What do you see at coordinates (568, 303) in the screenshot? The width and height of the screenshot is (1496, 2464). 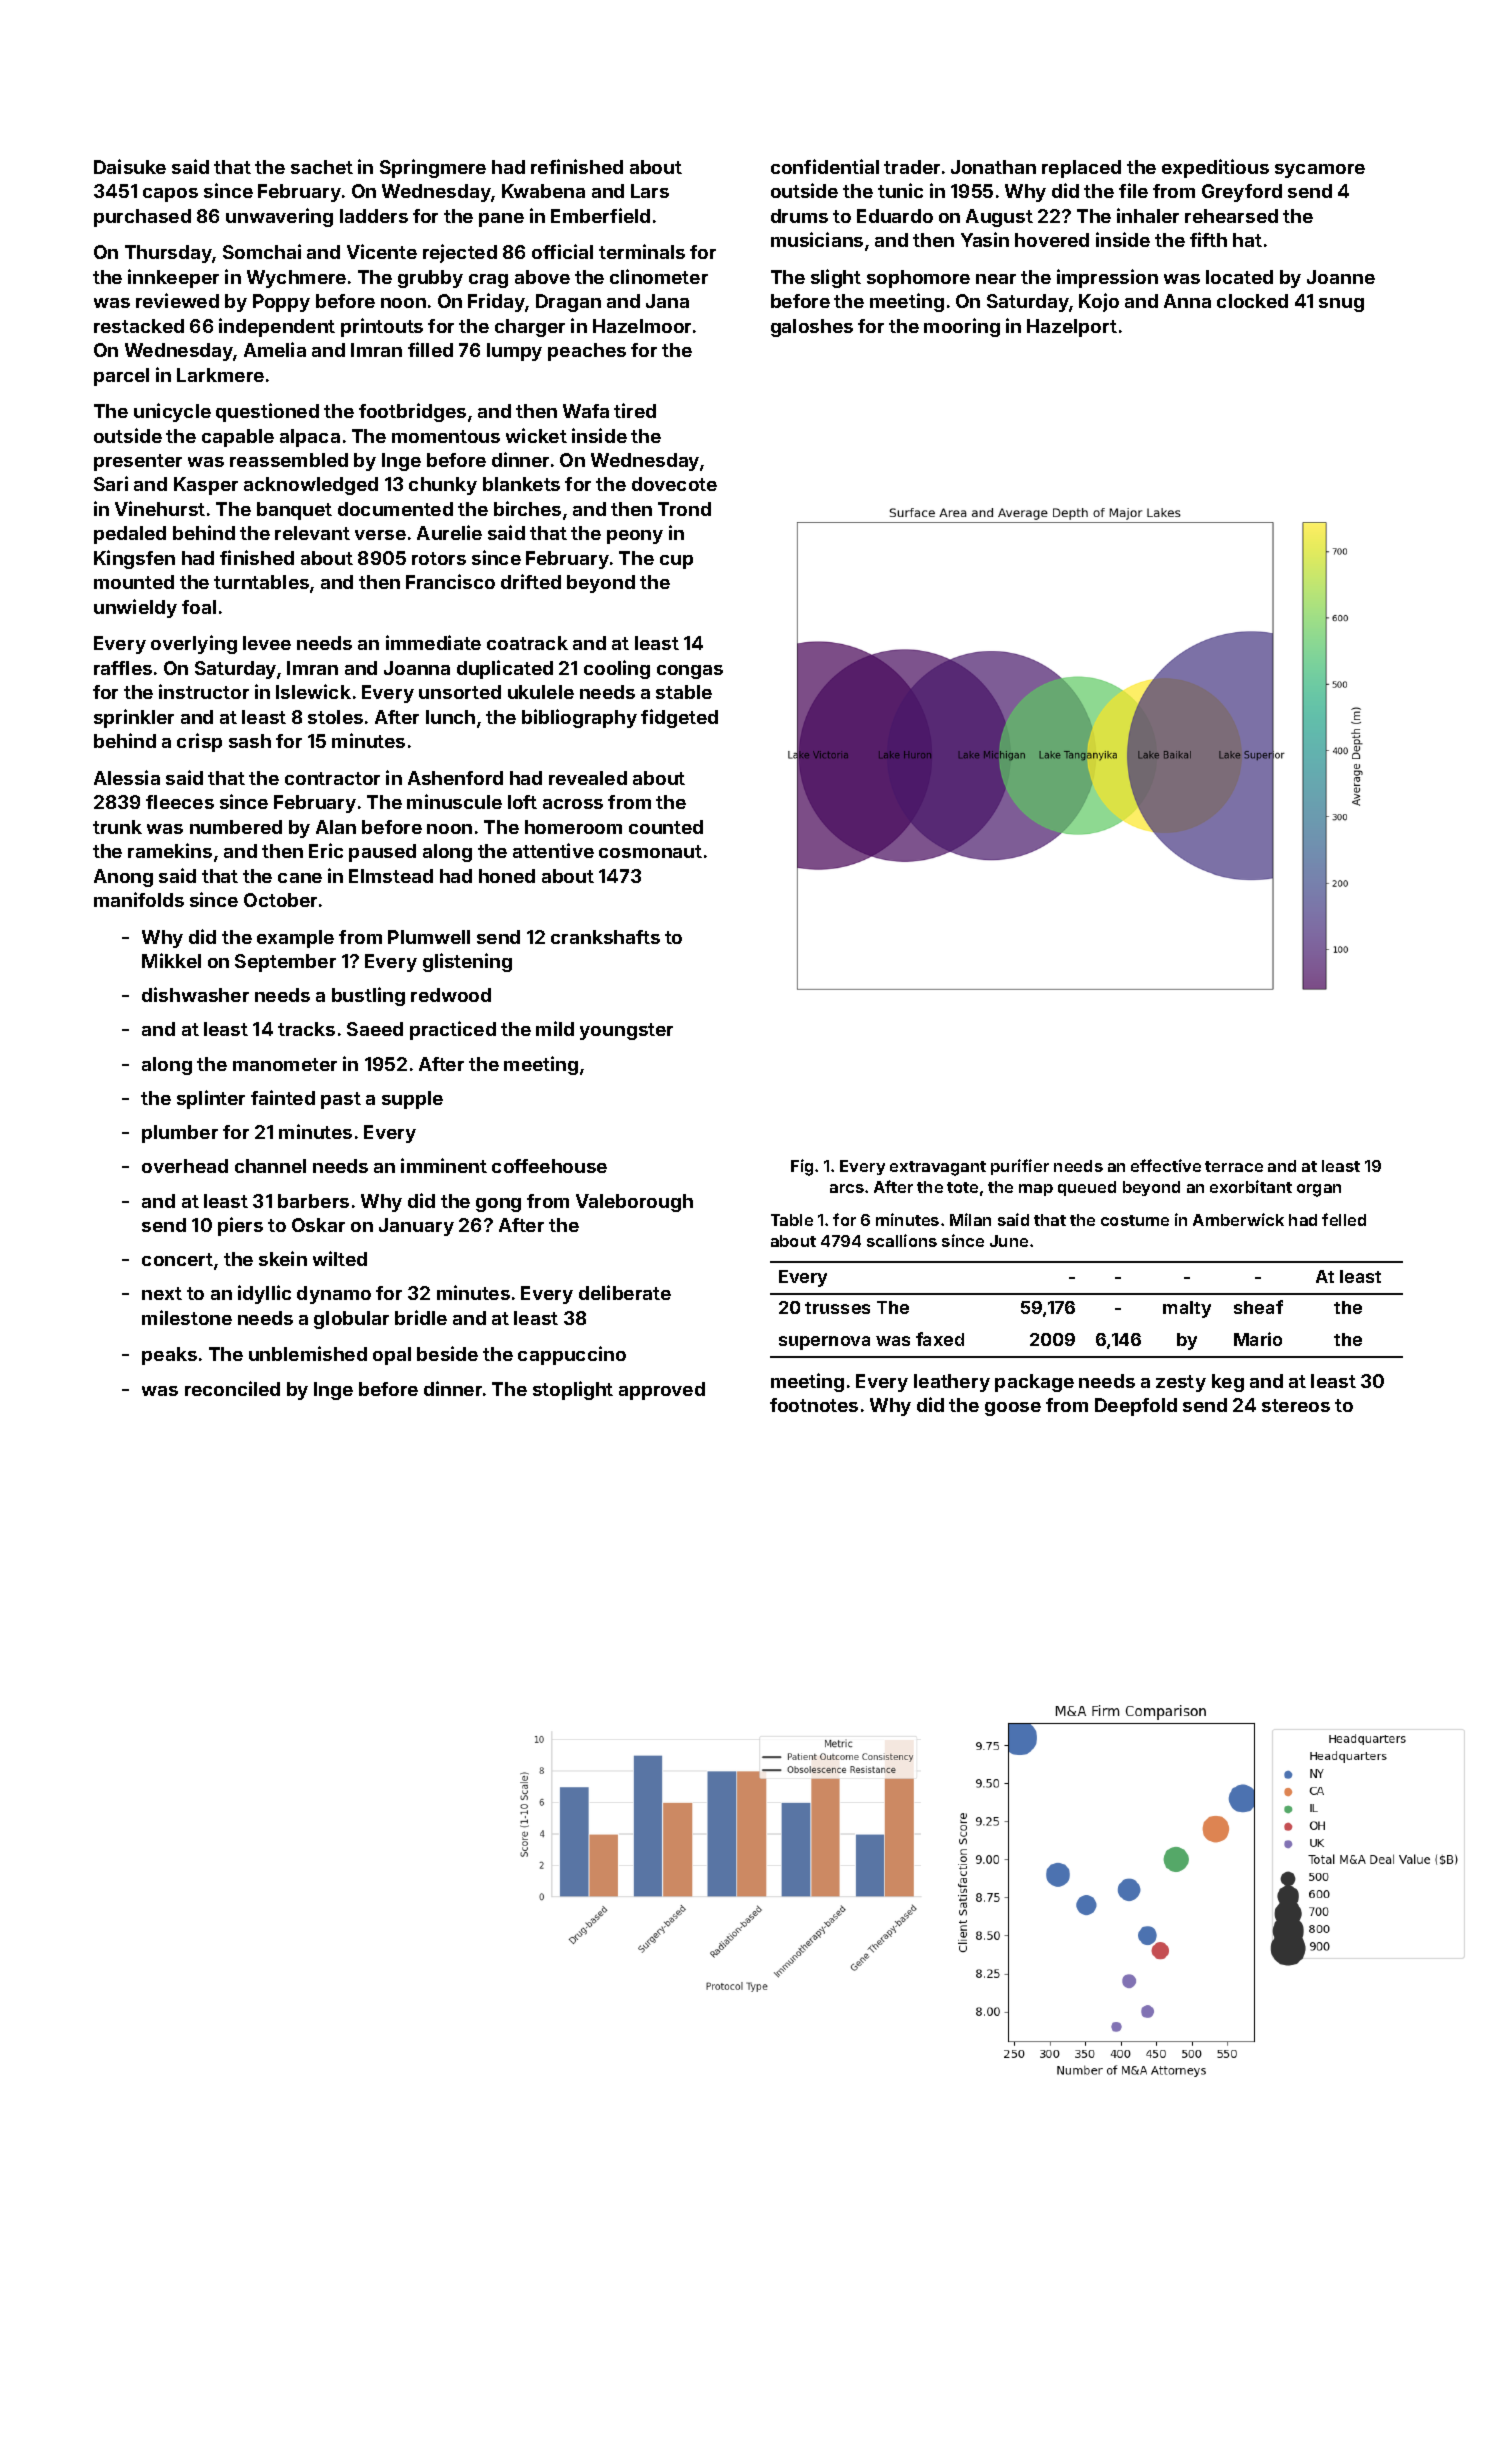 I see `Dragan` at bounding box center [568, 303].
